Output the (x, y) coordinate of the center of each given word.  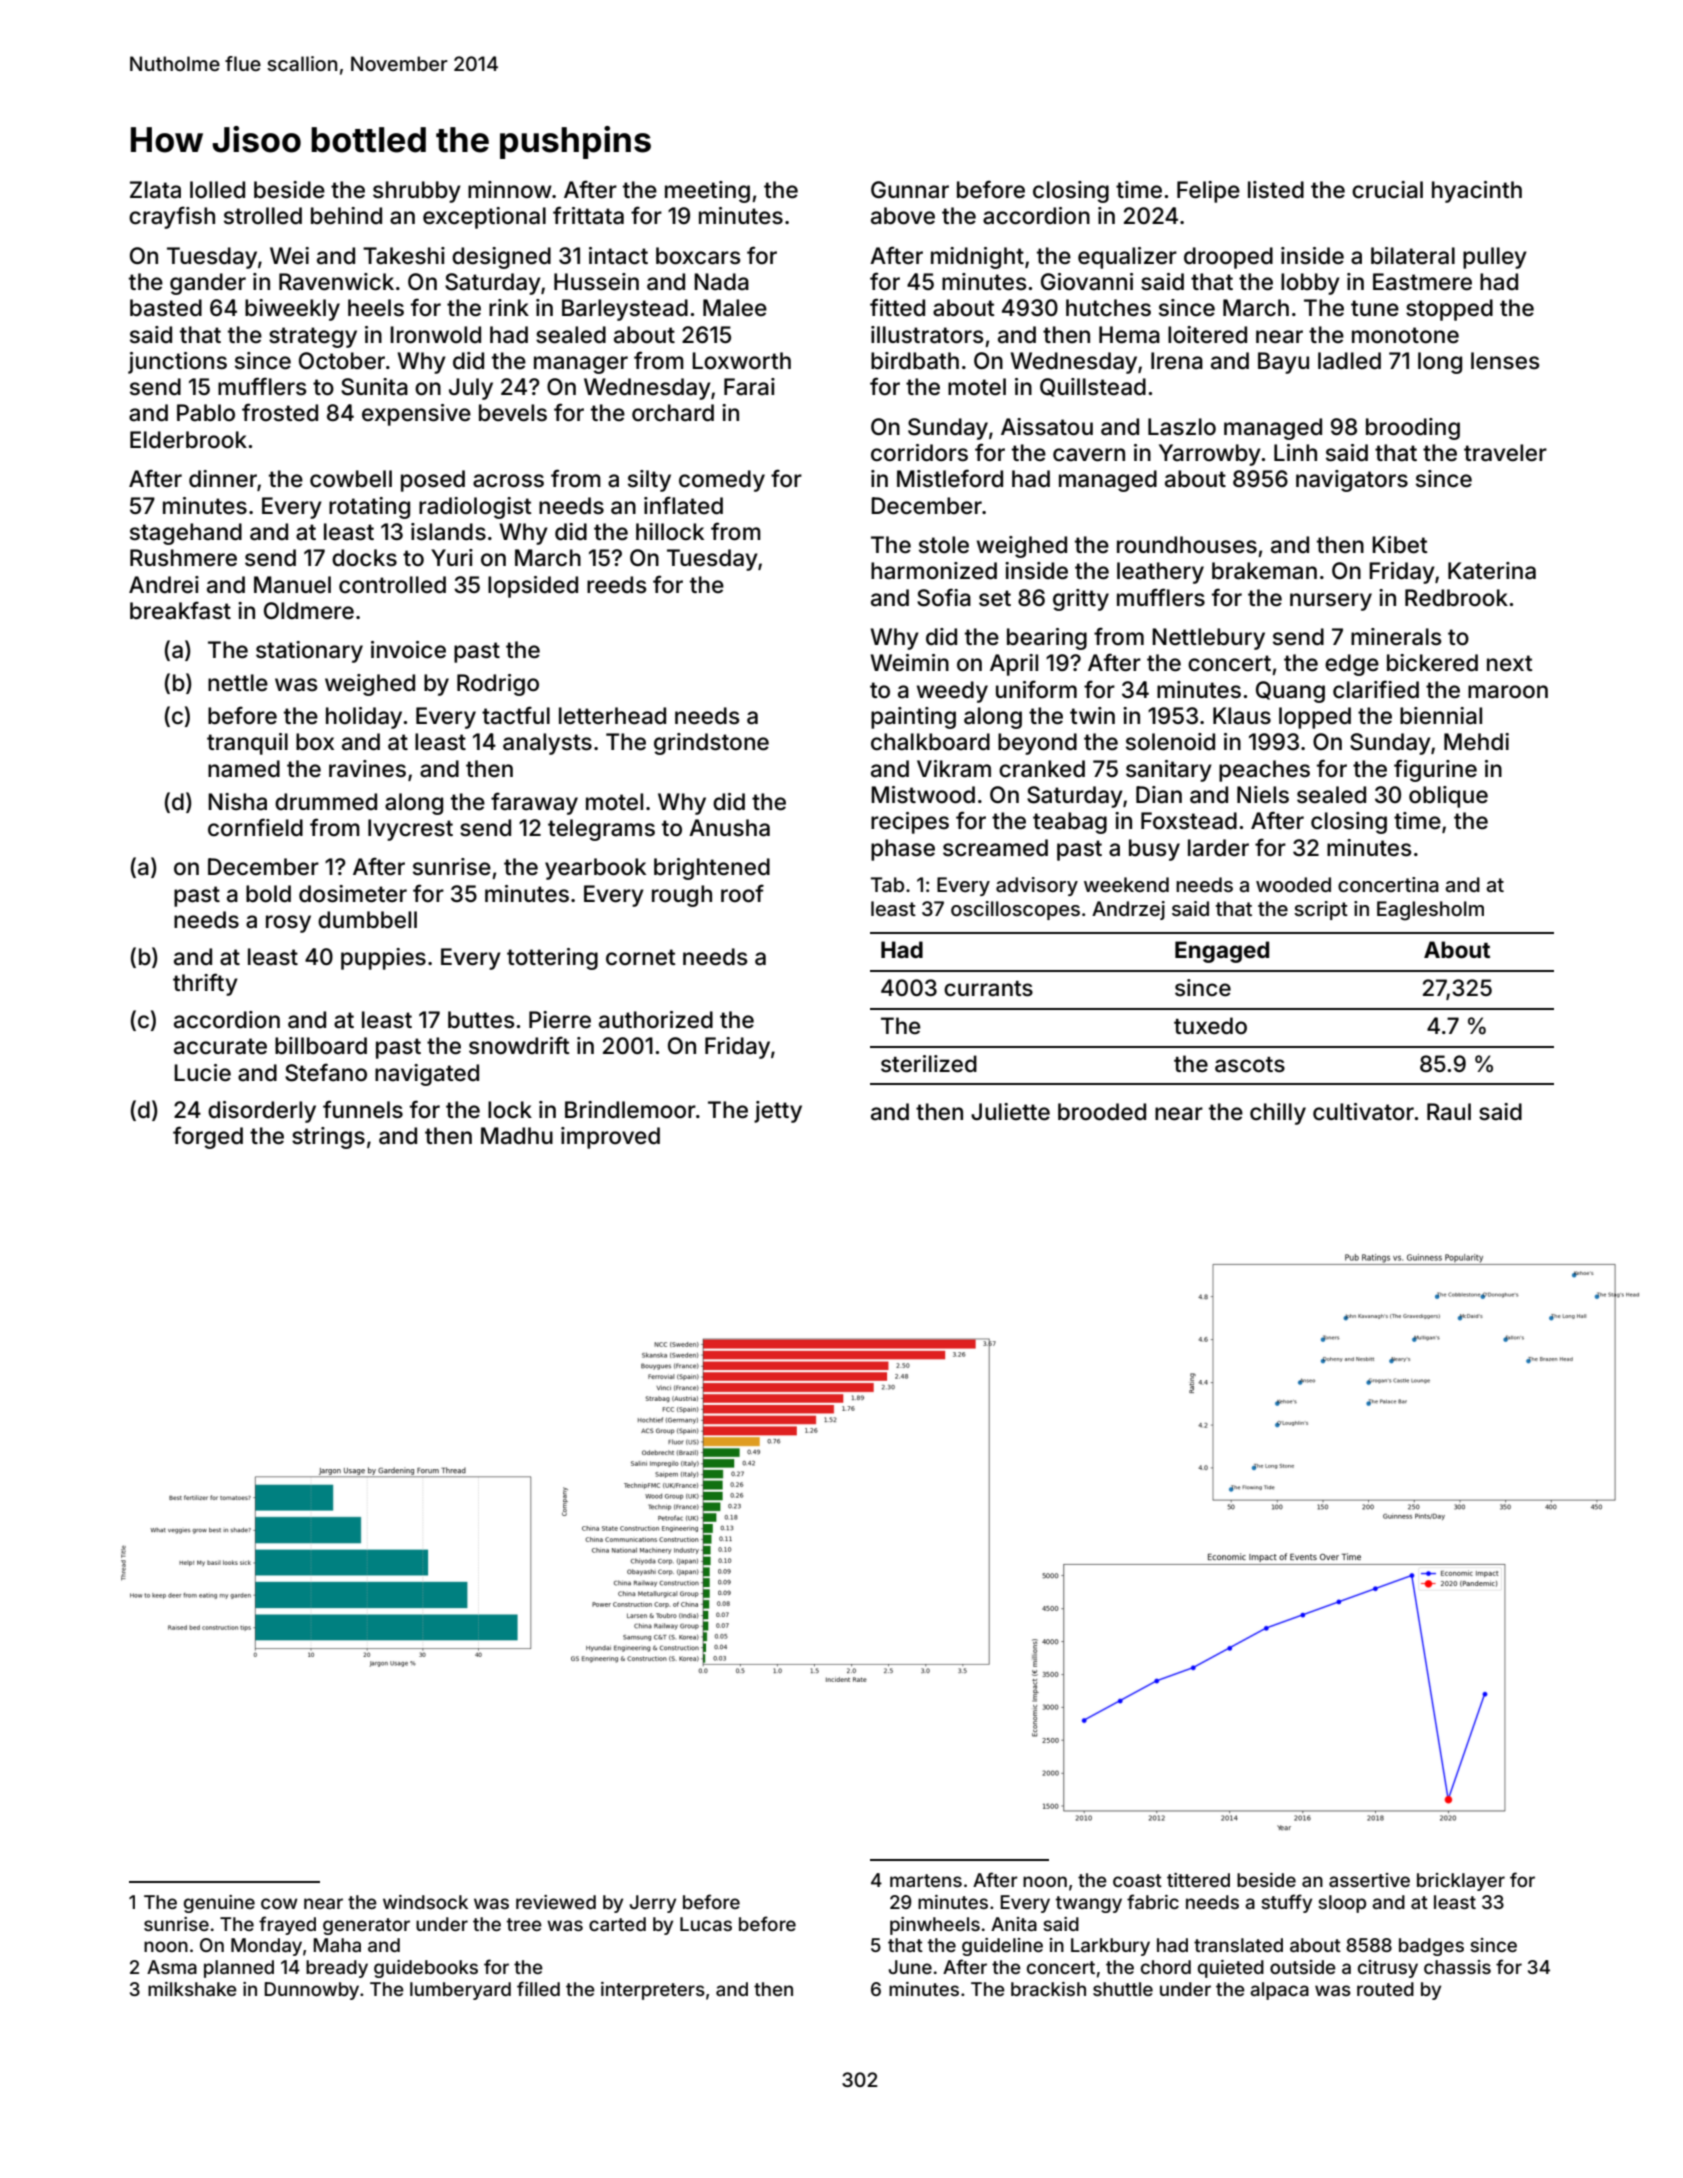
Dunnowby (311, 1991)
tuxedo (1210, 1026)
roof (742, 893)
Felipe (1208, 192)
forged (208, 1137)
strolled (263, 216)
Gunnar (910, 190)
